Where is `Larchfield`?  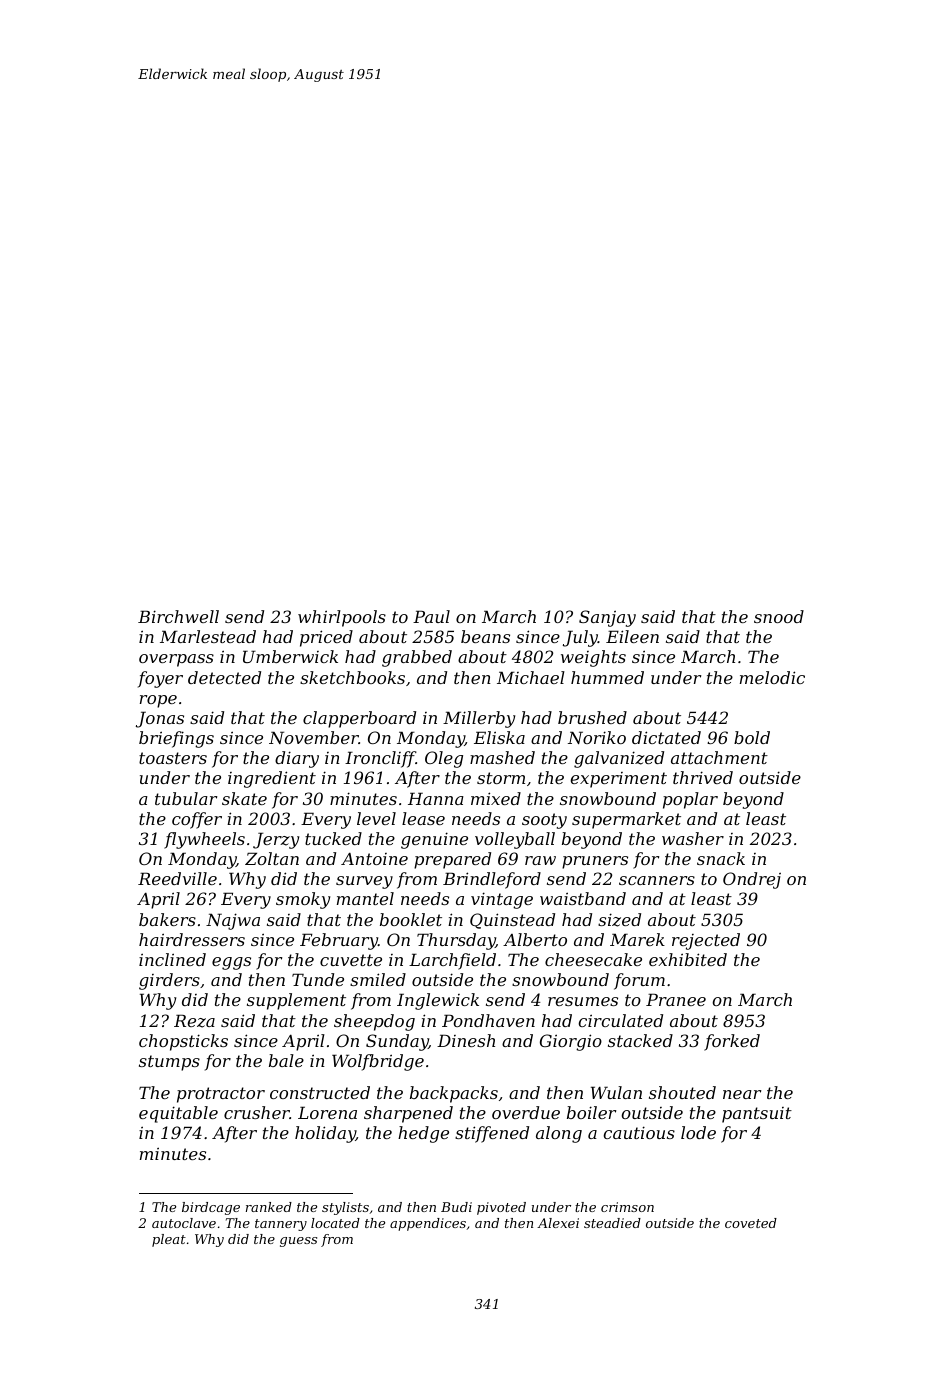 Larchfield is located at coordinates (452, 961).
